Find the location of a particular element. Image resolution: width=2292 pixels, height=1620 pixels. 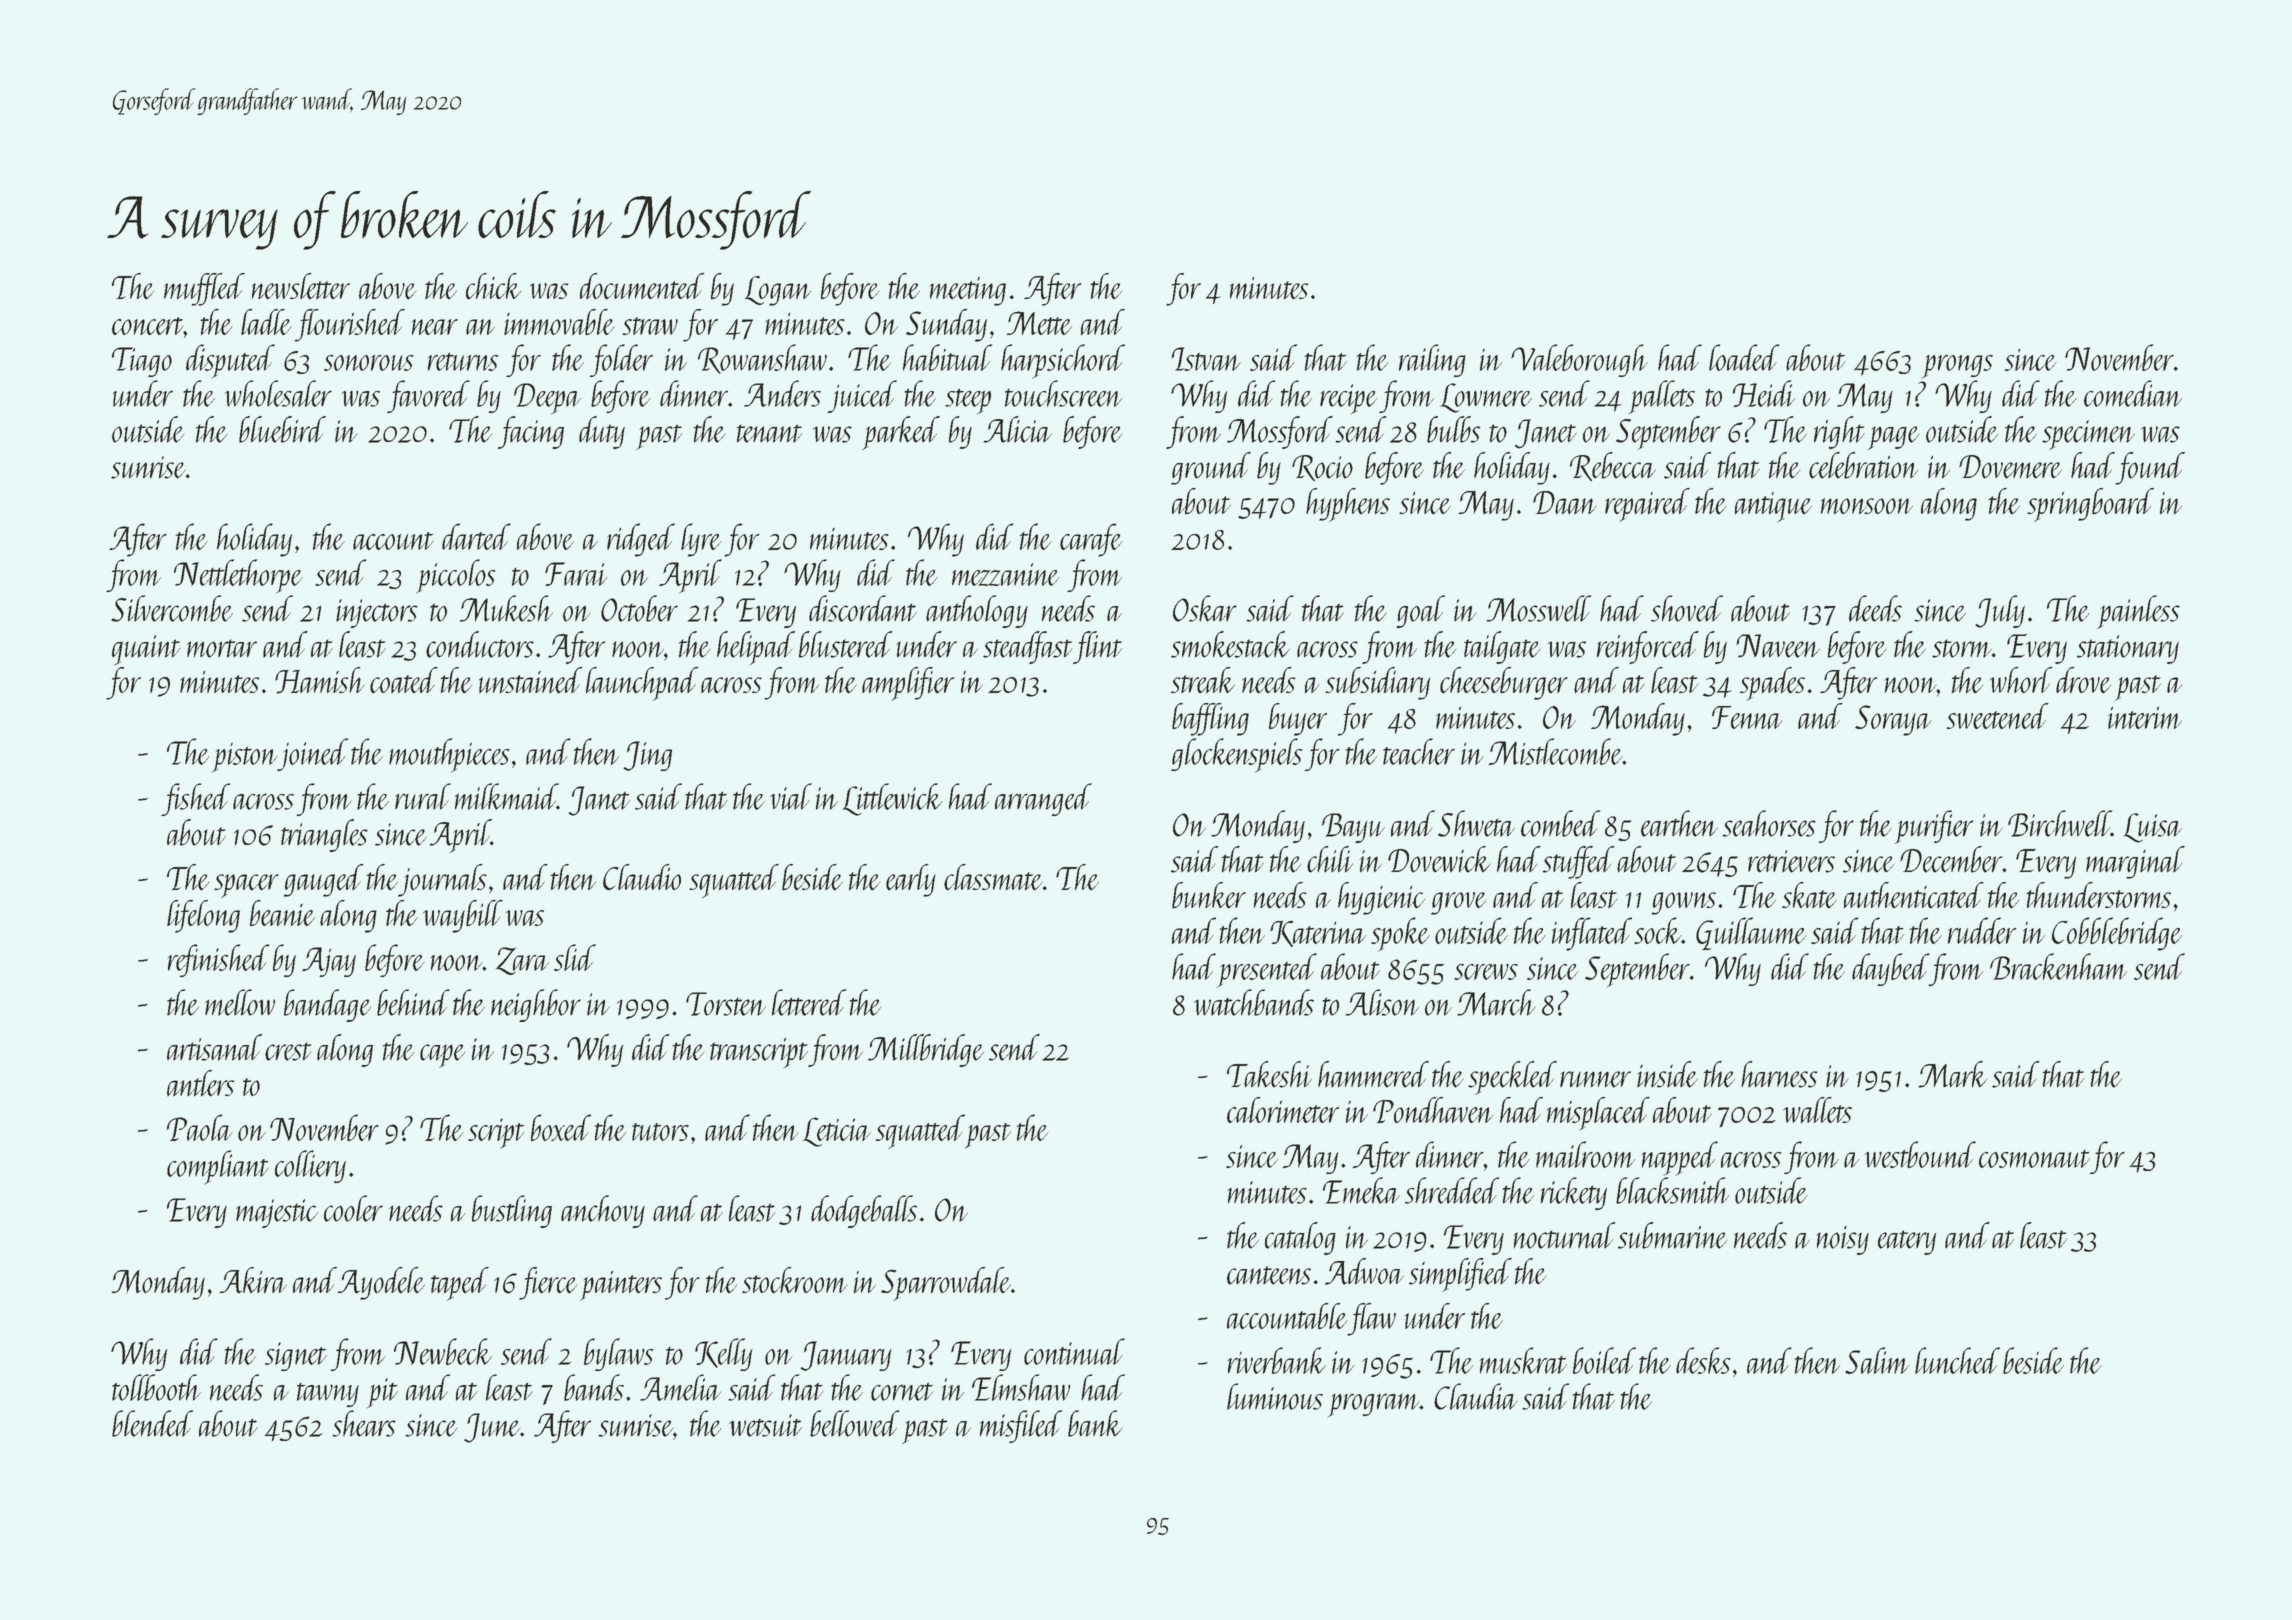

ridged is located at coordinates (641, 540).
